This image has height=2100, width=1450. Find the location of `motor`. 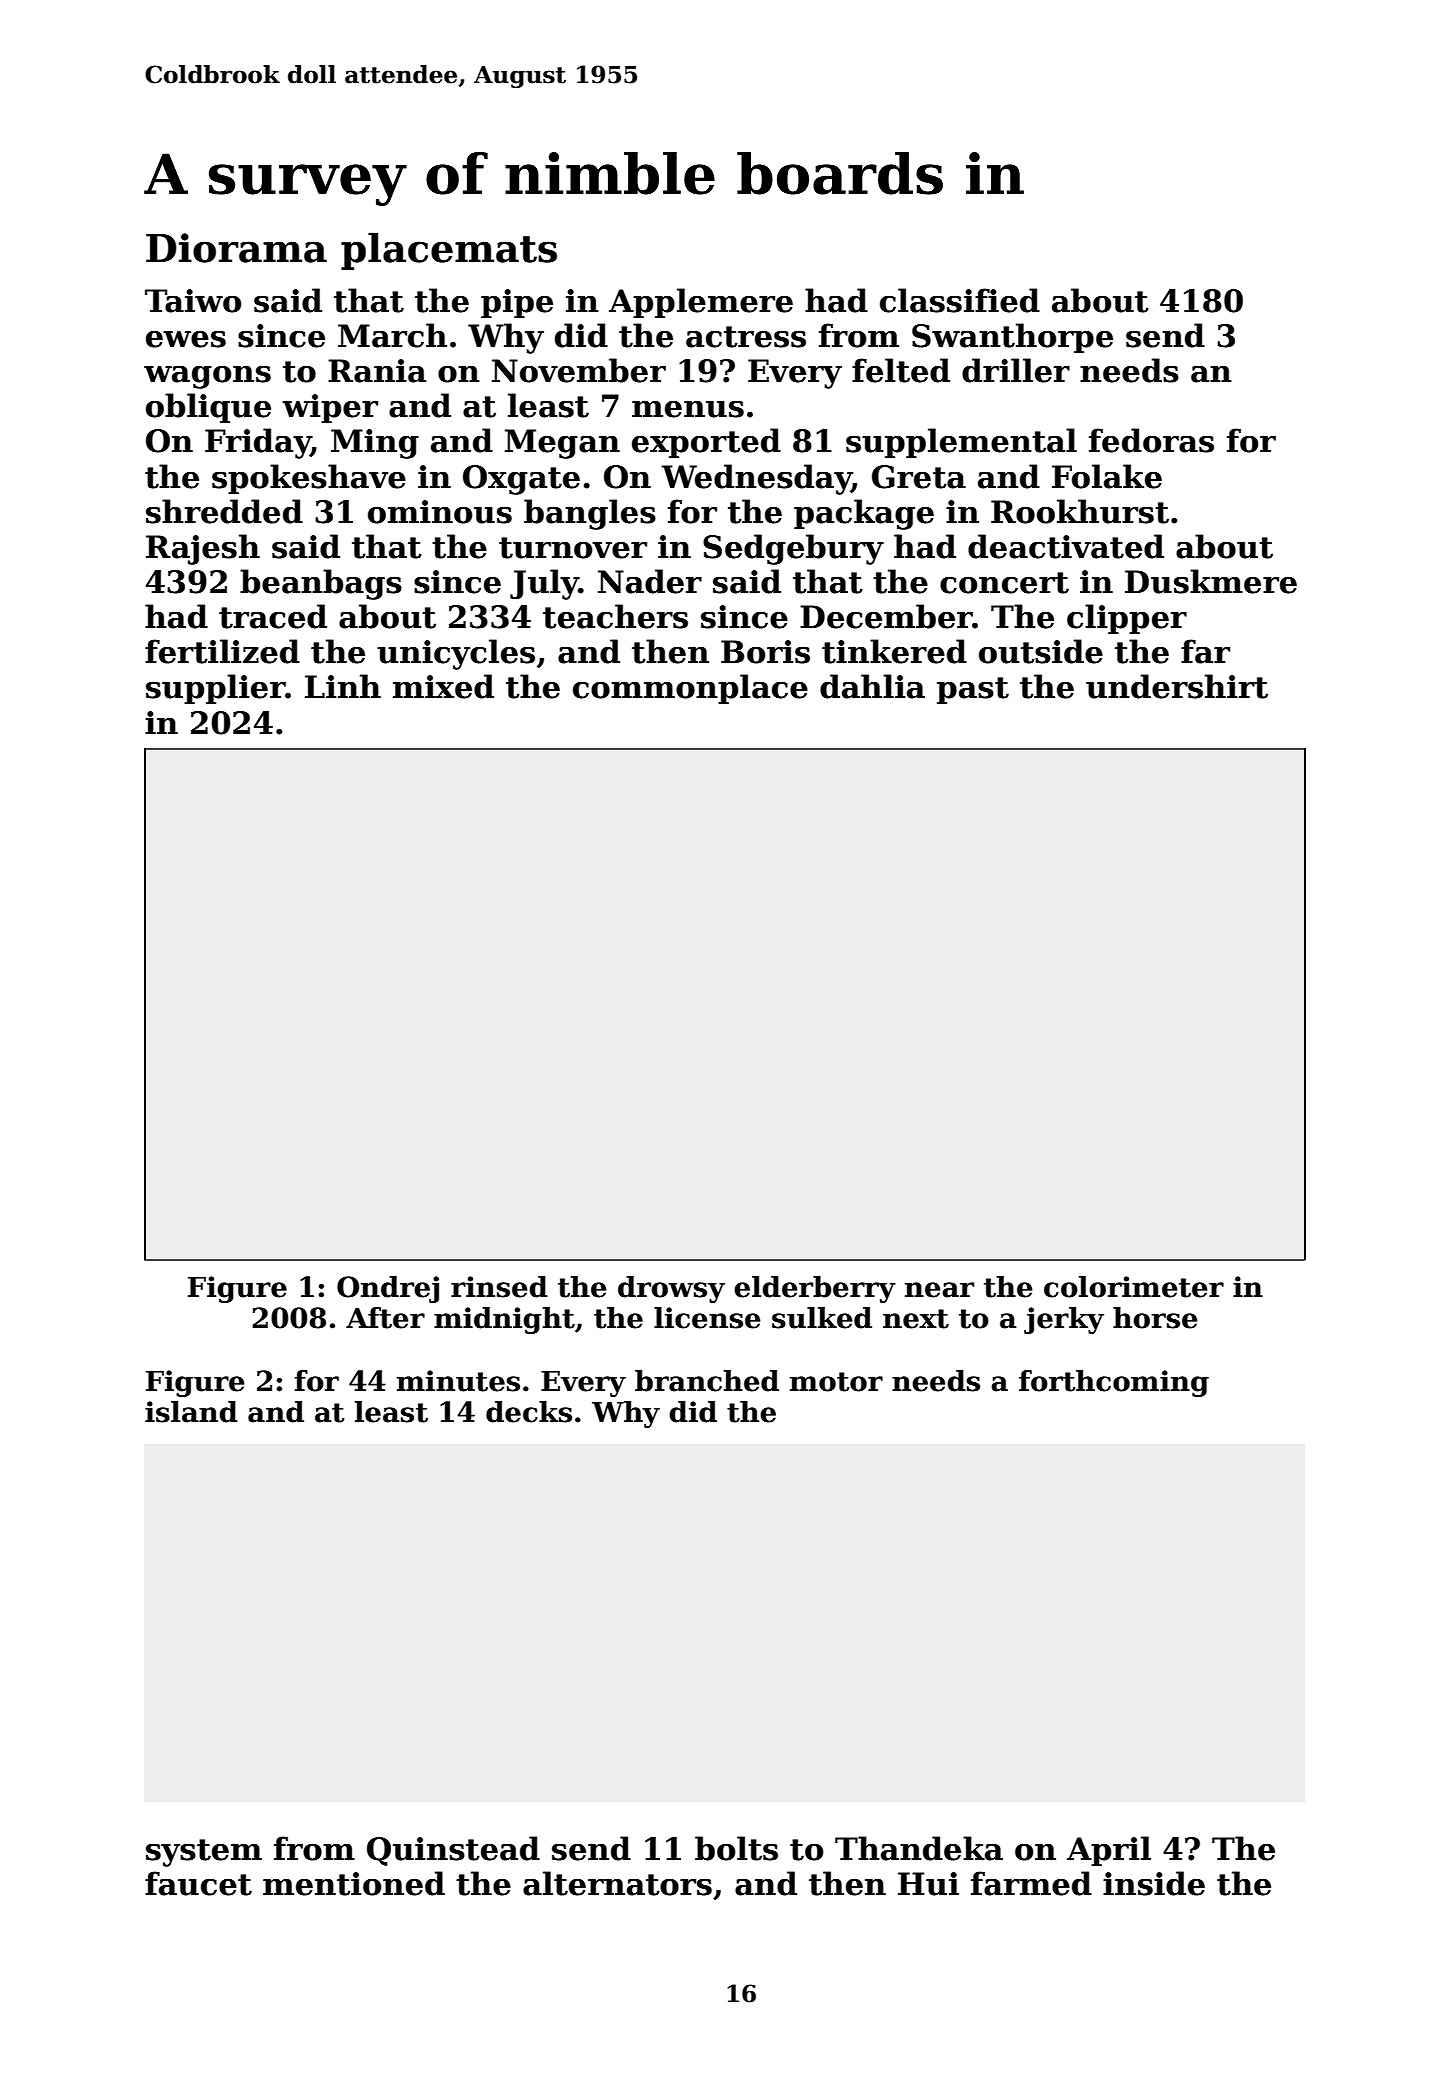

motor is located at coordinates (836, 1382).
